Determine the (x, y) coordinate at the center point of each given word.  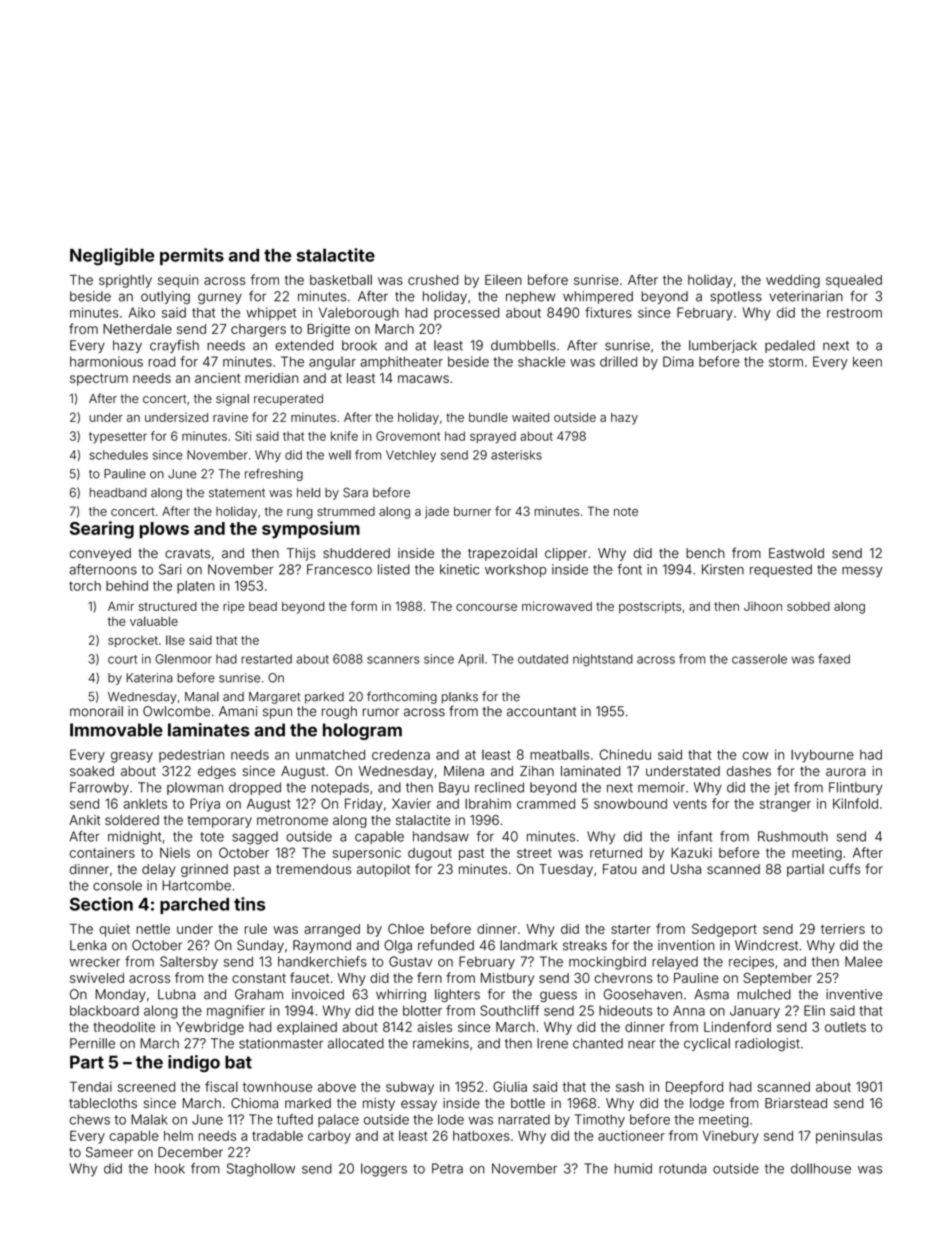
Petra (447, 1168)
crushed (433, 280)
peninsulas (849, 1137)
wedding (793, 281)
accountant (541, 712)
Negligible (112, 257)
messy (862, 571)
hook (170, 1168)
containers (102, 852)
